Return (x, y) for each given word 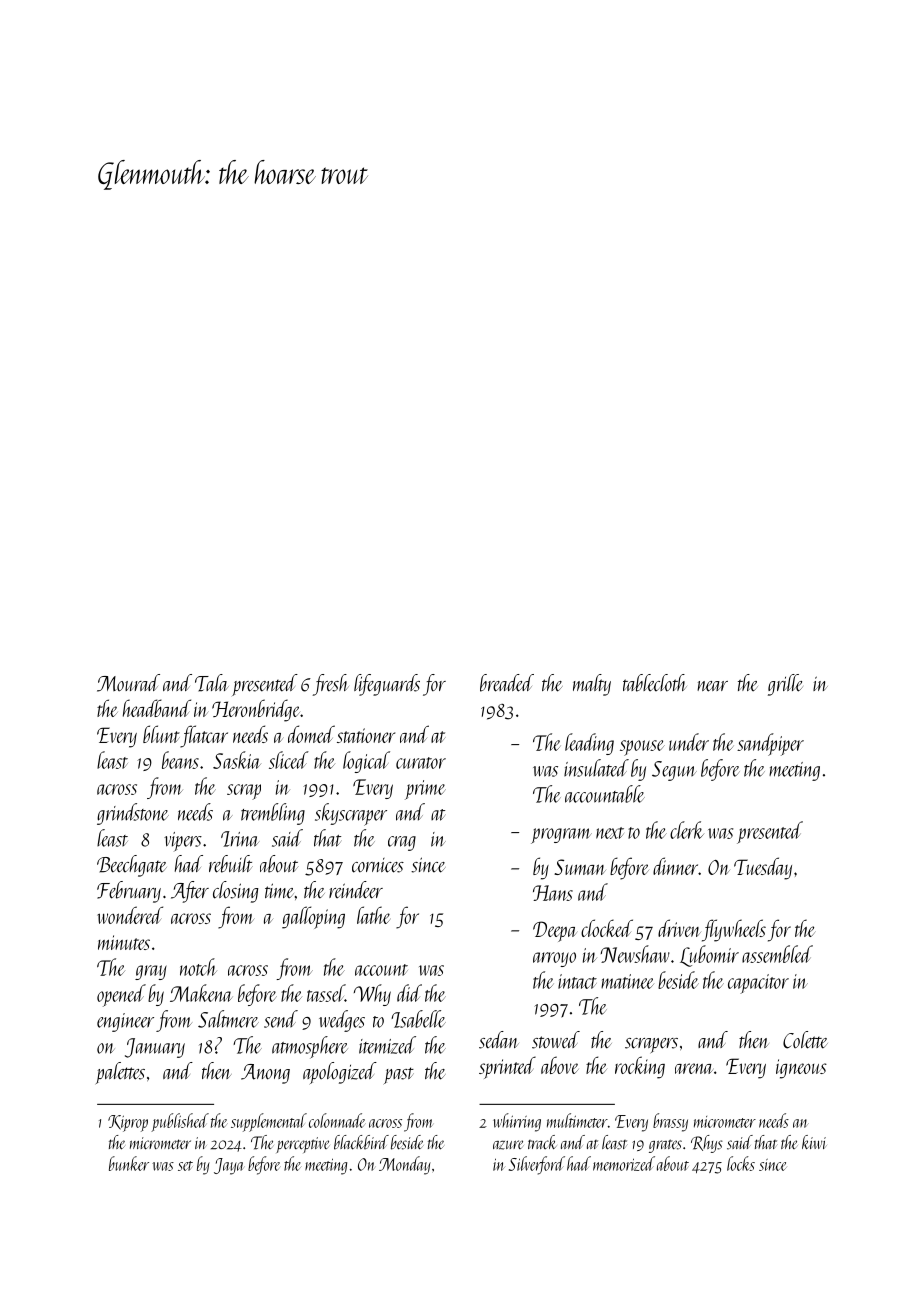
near (712, 686)
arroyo (554, 959)
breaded (507, 683)
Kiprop (128, 1123)
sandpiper (770, 744)
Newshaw (635, 954)
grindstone (133, 814)
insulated (596, 768)
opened (121, 995)
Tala (212, 683)
